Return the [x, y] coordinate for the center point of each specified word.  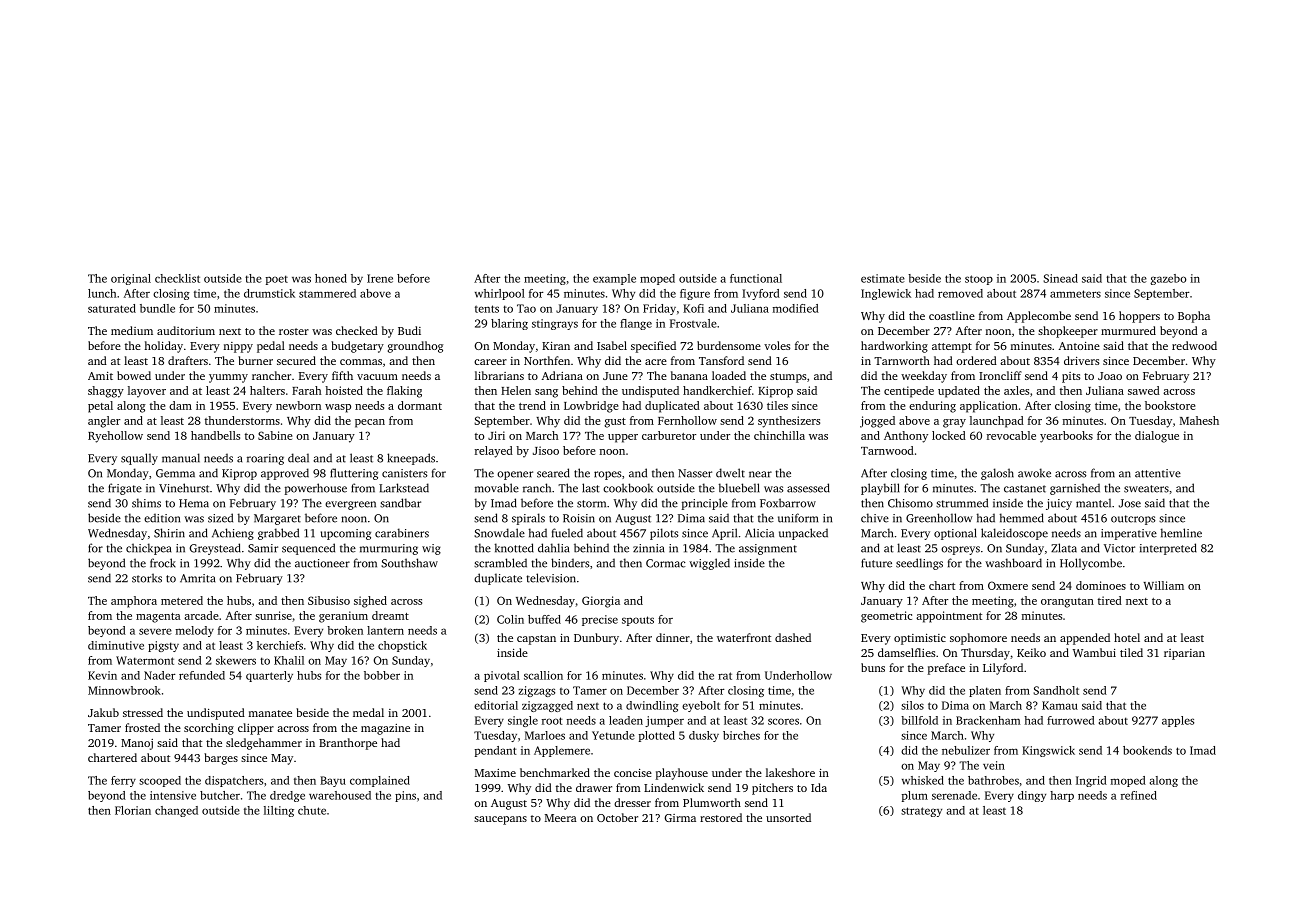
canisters [404, 473]
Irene [380, 278]
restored [721, 817]
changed [176, 811]
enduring [932, 407]
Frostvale [693, 323]
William [1163, 585]
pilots [664, 534]
